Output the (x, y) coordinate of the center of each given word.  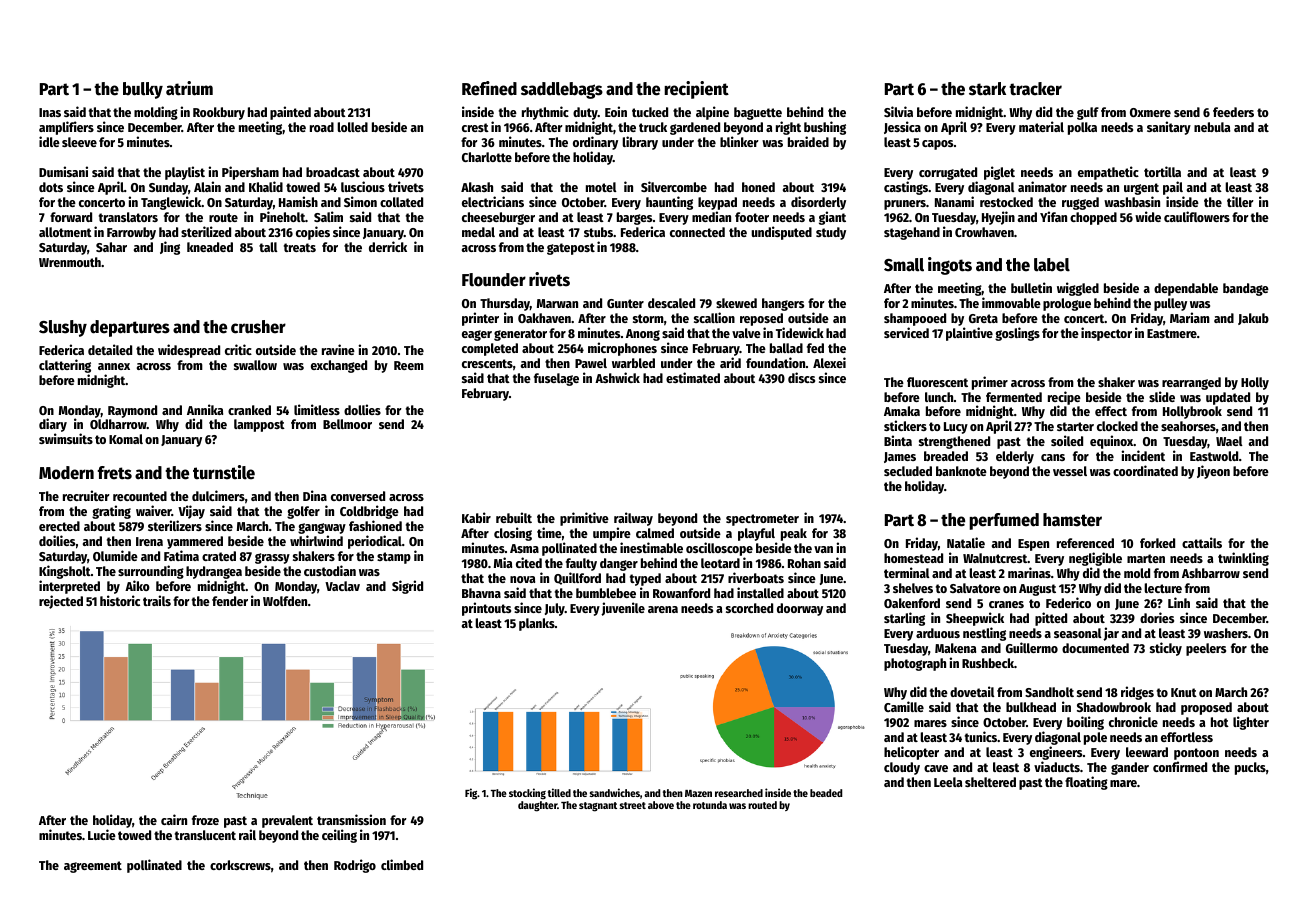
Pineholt (282, 216)
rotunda (710, 805)
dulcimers (218, 495)
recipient (696, 90)
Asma (524, 548)
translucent (205, 835)
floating (1086, 783)
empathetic (1108, 173)
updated (1228, 398)
